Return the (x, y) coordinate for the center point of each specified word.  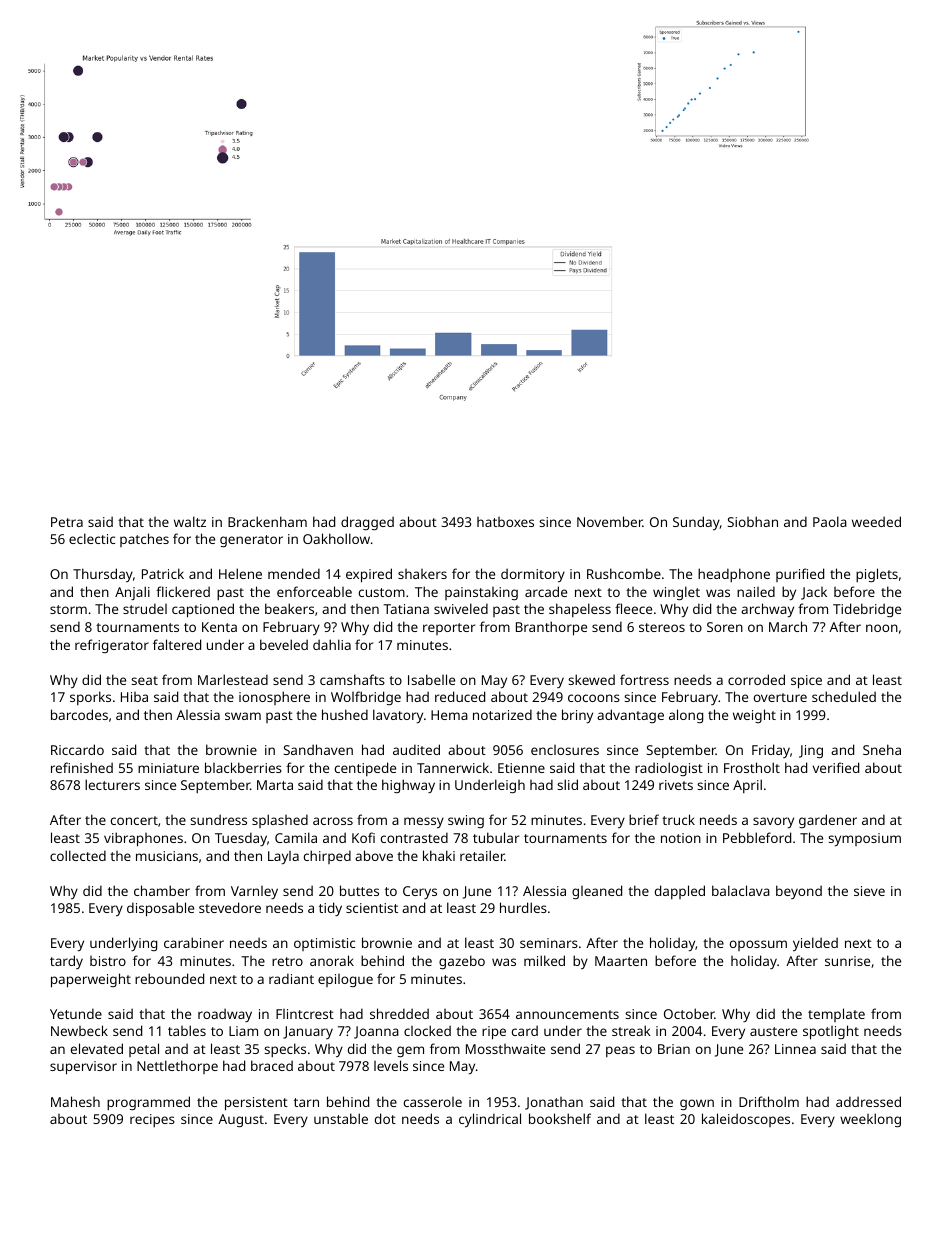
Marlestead (233, 679)
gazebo (462, 962)
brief (644, 819)
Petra (67, 522)
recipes (152, 1120)
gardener (828, 821)
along (686, 716)
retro (287, 961)
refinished (82, 767)
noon (882, 628)
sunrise (847, 961)
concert (134, 820)
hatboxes (505, 522)
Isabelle (431, 679)
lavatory (398, 716)
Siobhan (753, 521)
